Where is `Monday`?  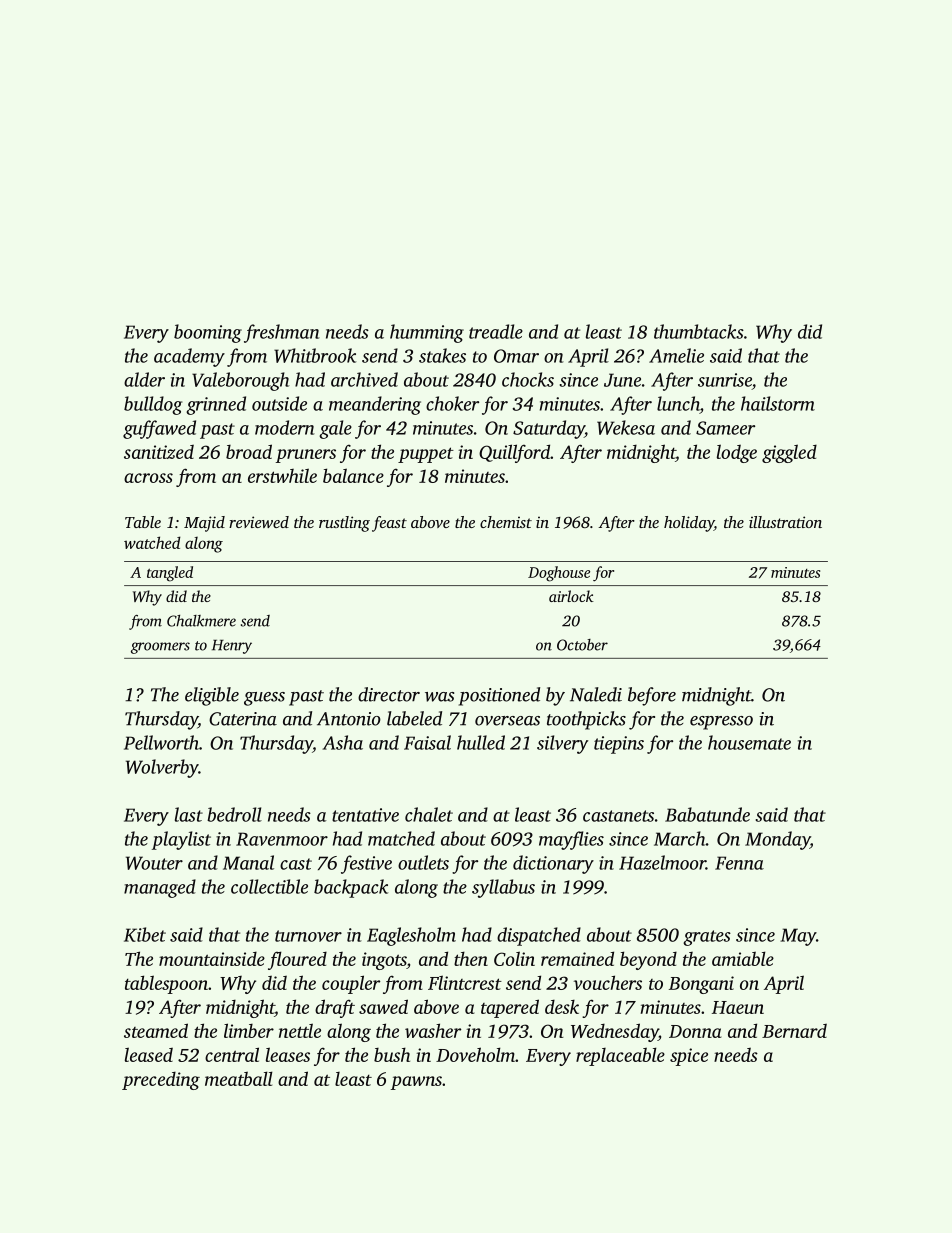 Monday is located at coordinates (777, 840).
